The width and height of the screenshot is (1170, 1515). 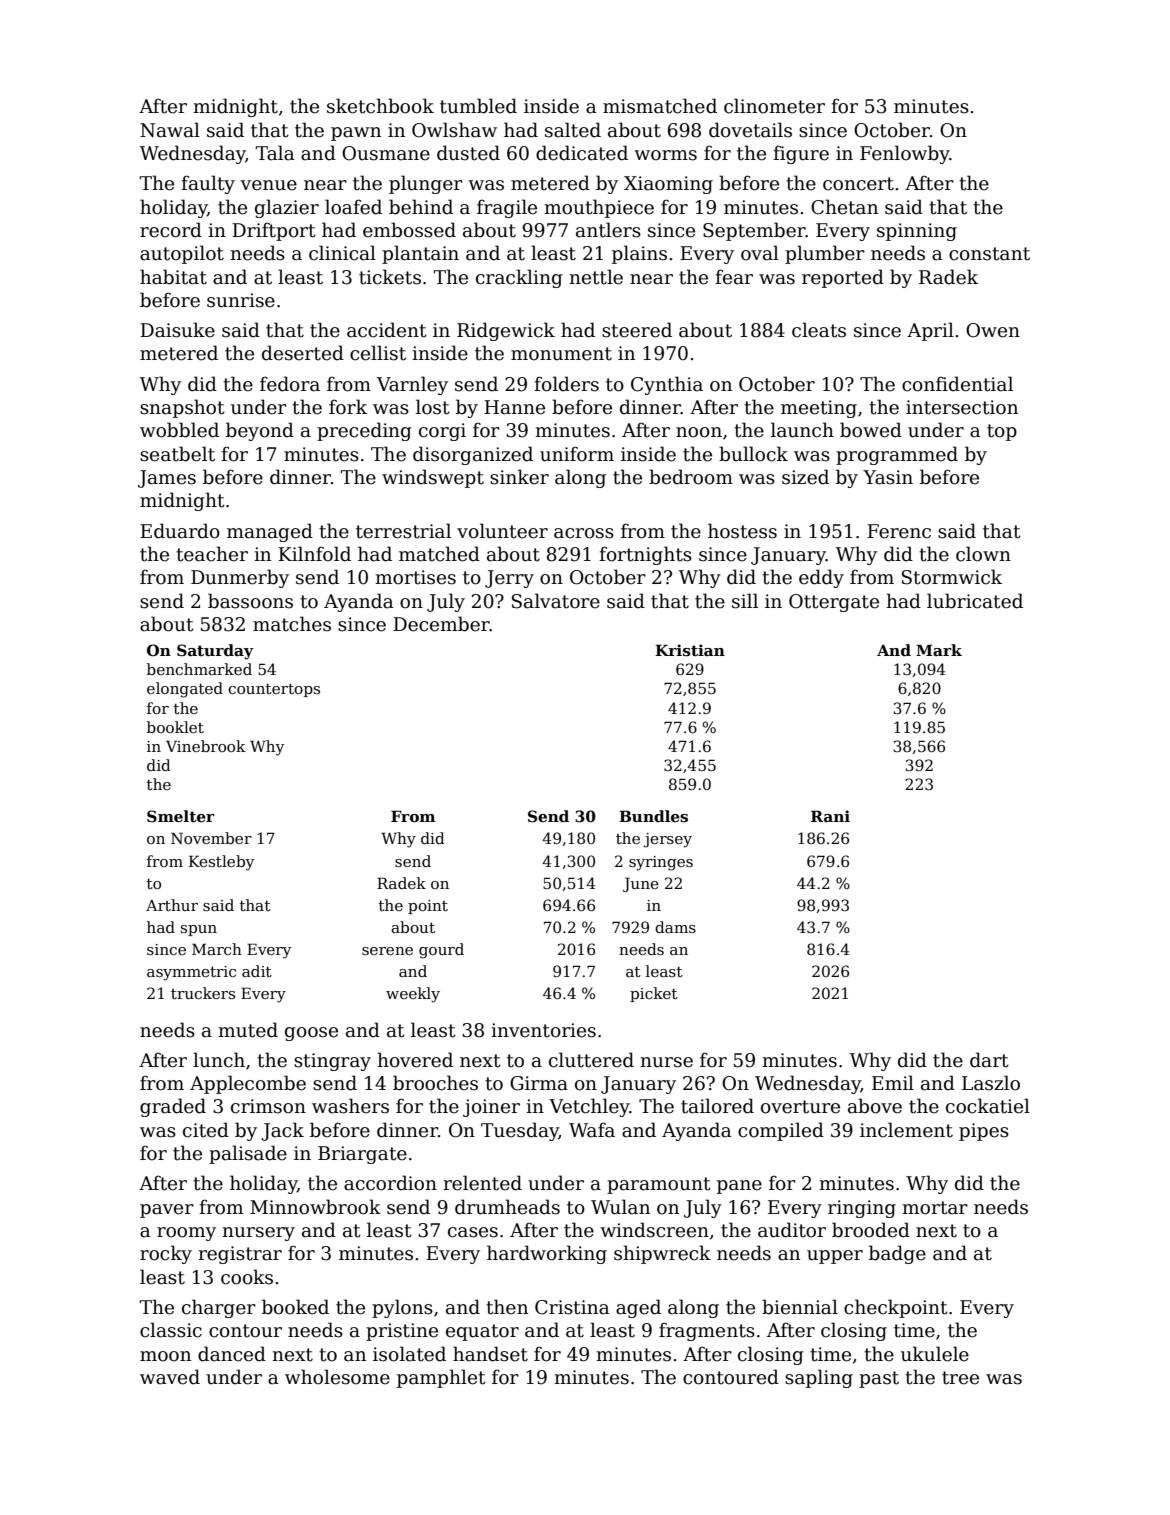 What do you see at coordinates (819, 1378) in the screenshot?
I see `sapling` at bounding box center [819, 1378].
